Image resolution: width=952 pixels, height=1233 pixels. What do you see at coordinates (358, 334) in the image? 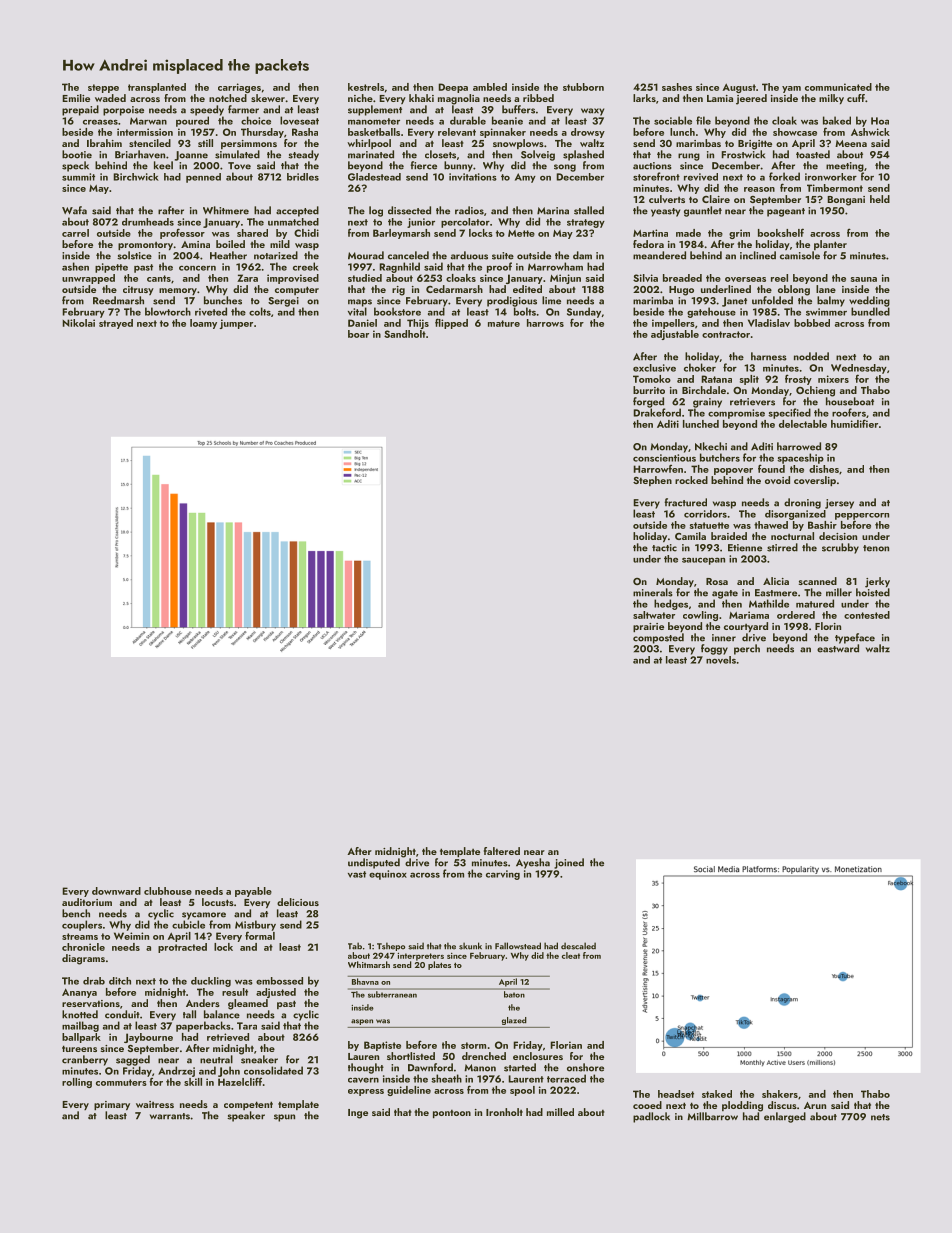
I see `boar` at bounding box center [358, 334].
